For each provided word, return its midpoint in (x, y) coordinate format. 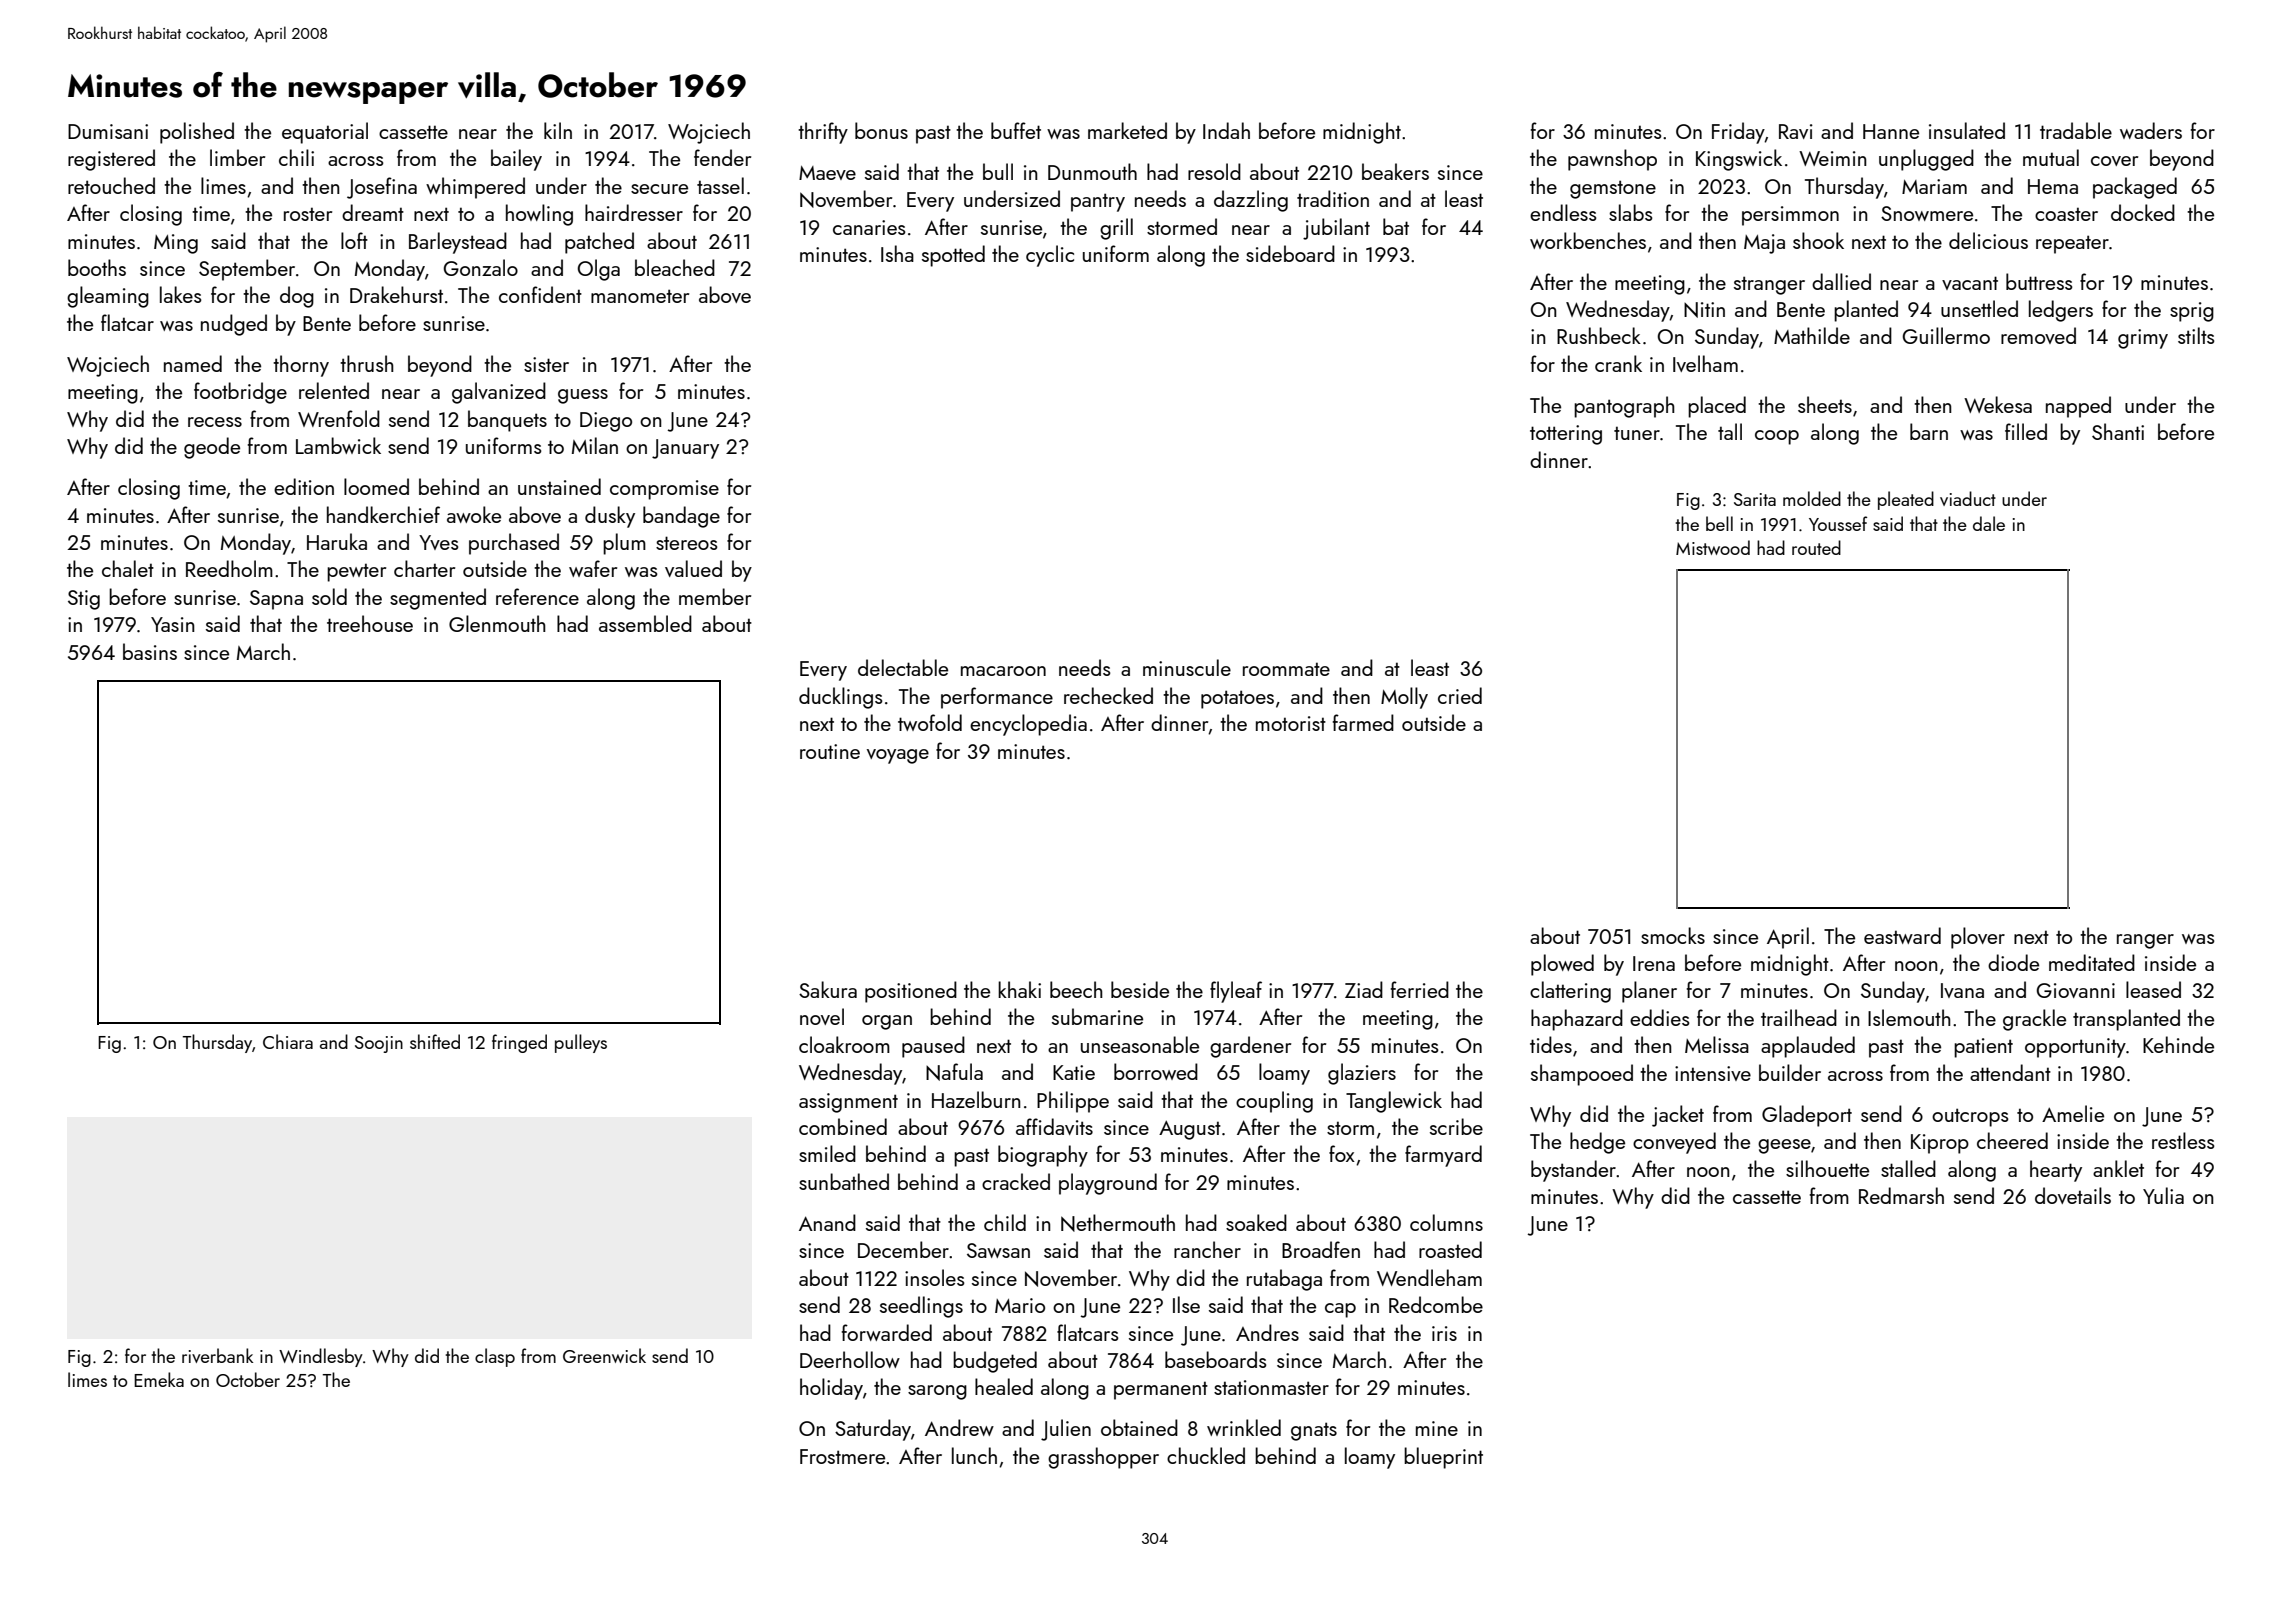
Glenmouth (497, 623)
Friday (1738, 133)
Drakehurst (396, 294)
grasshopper (1103, 1458)
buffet (1016, 130)
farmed (1363, 722)
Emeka (159, 1379)
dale (1989, 523)
